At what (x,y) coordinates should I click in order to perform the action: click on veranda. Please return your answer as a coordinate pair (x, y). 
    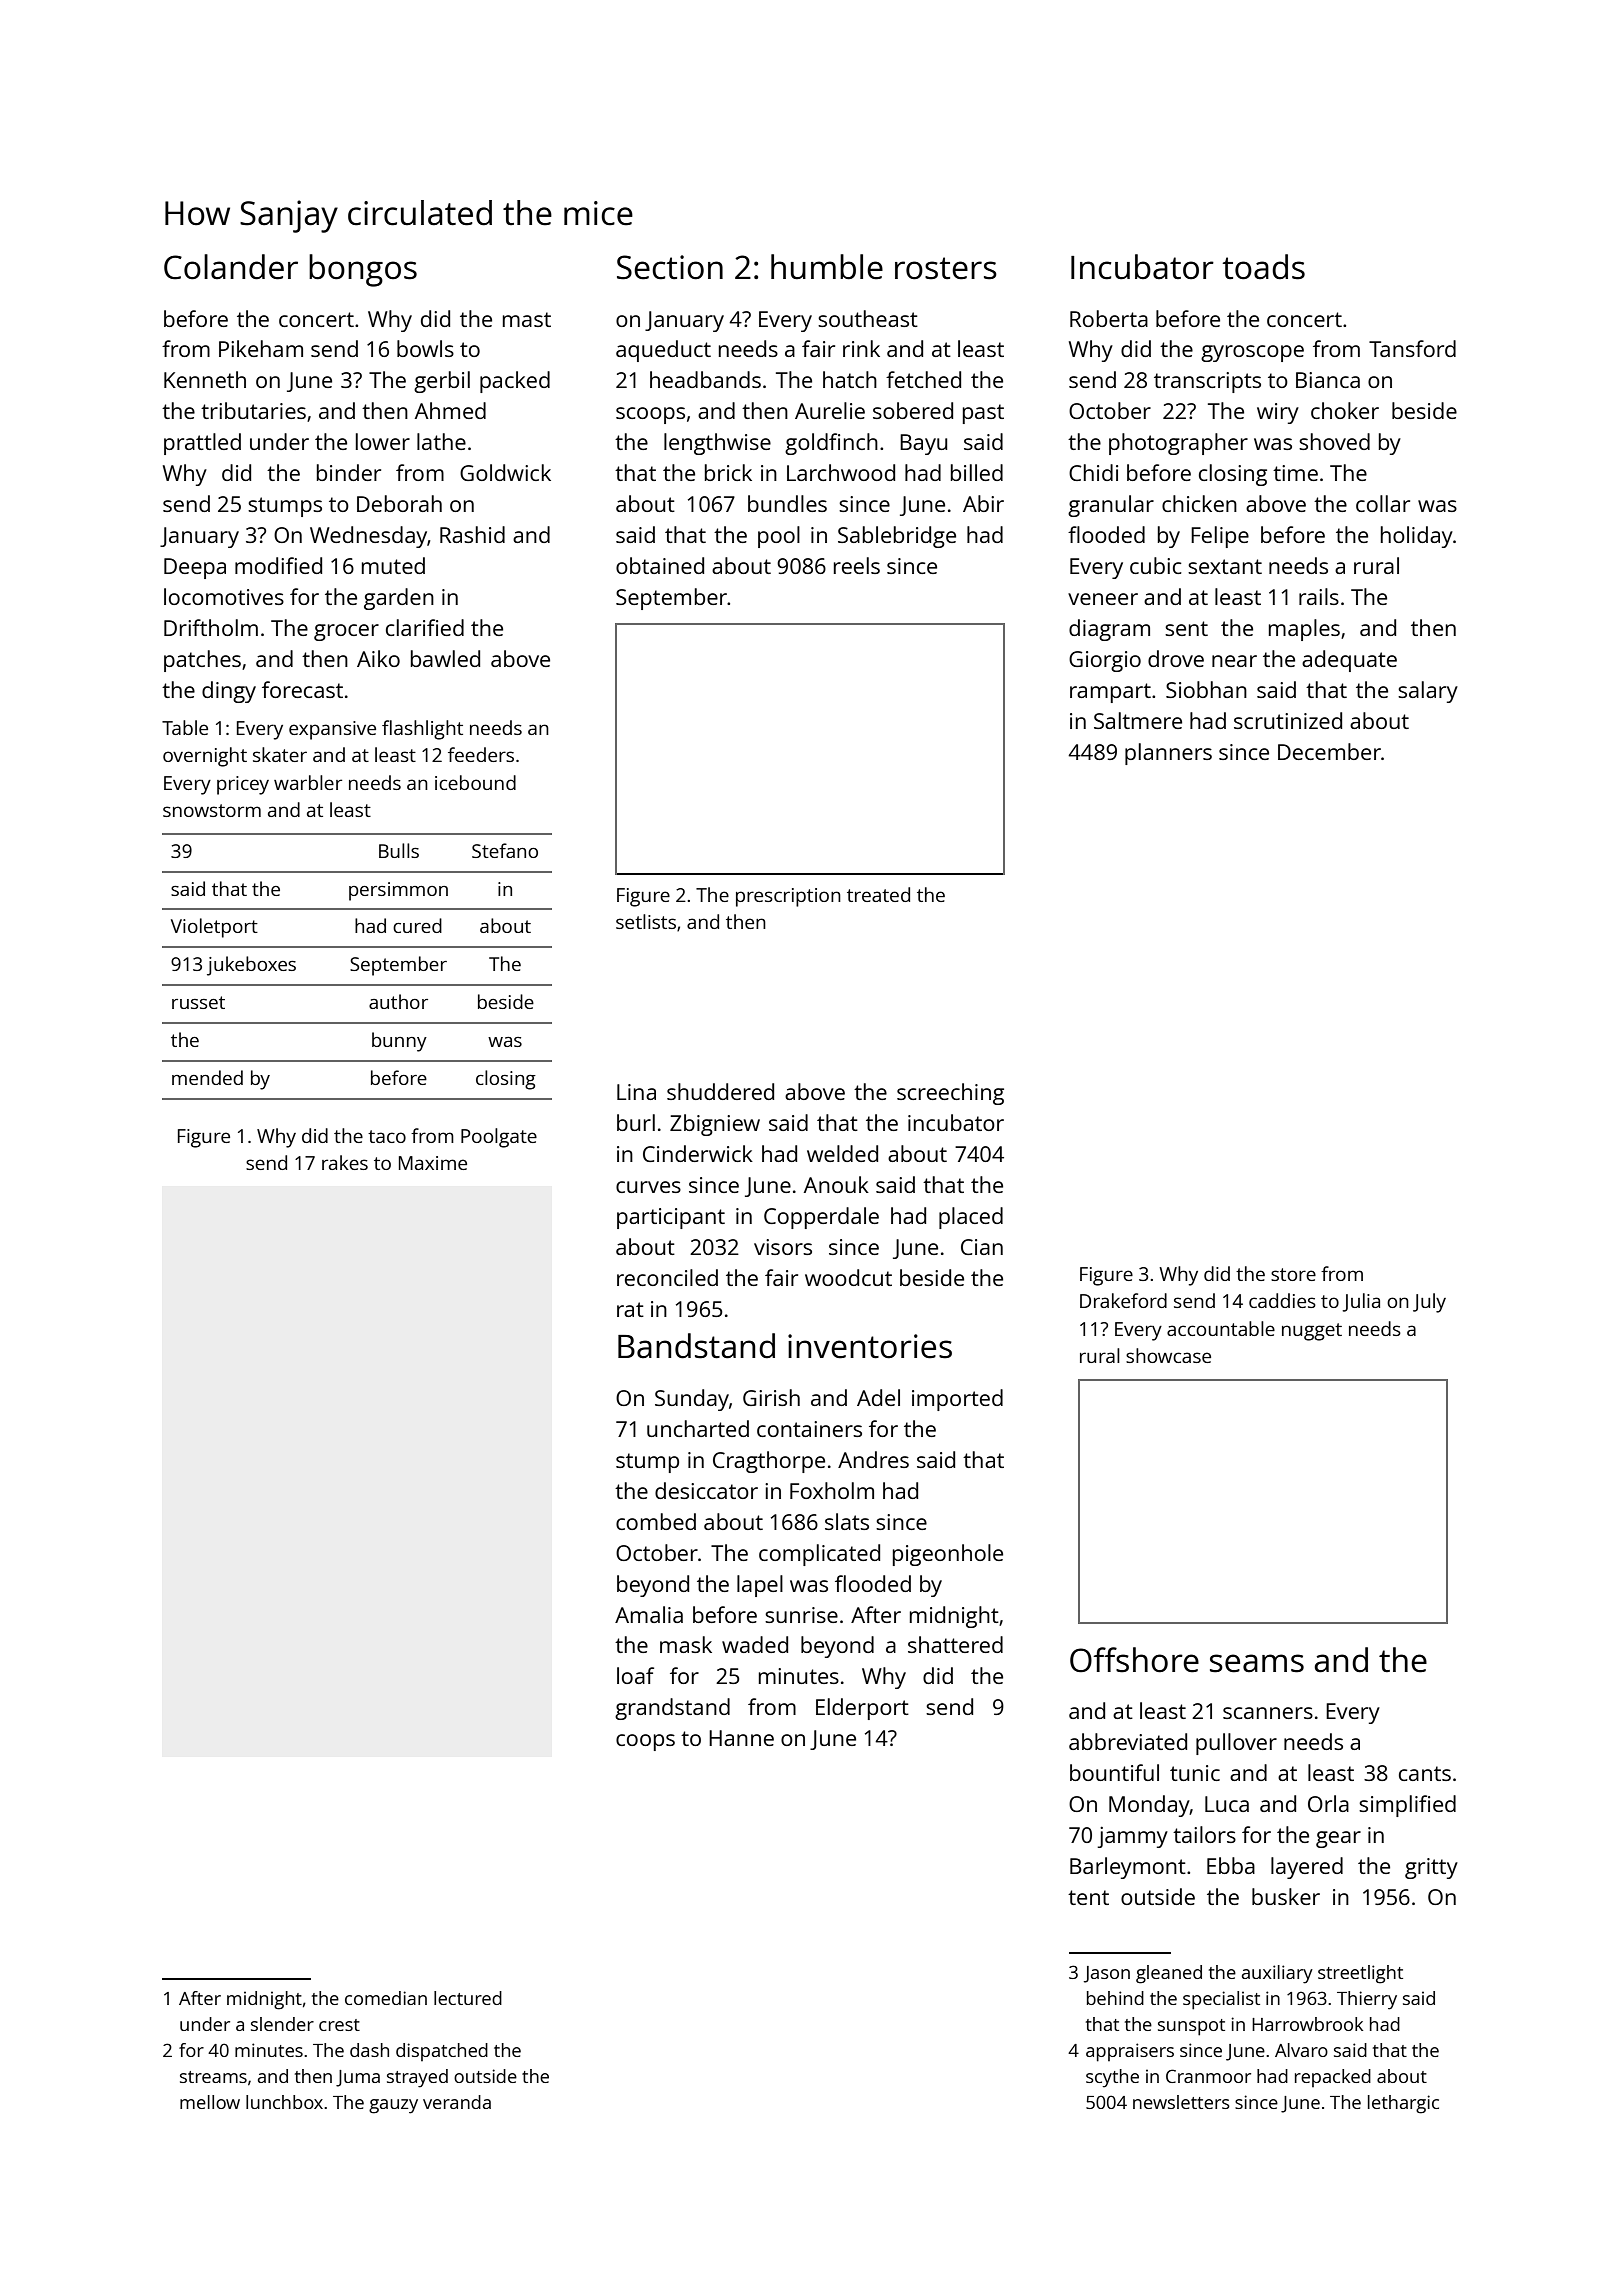
    Looking at the image, I should click on (457, 2102).
